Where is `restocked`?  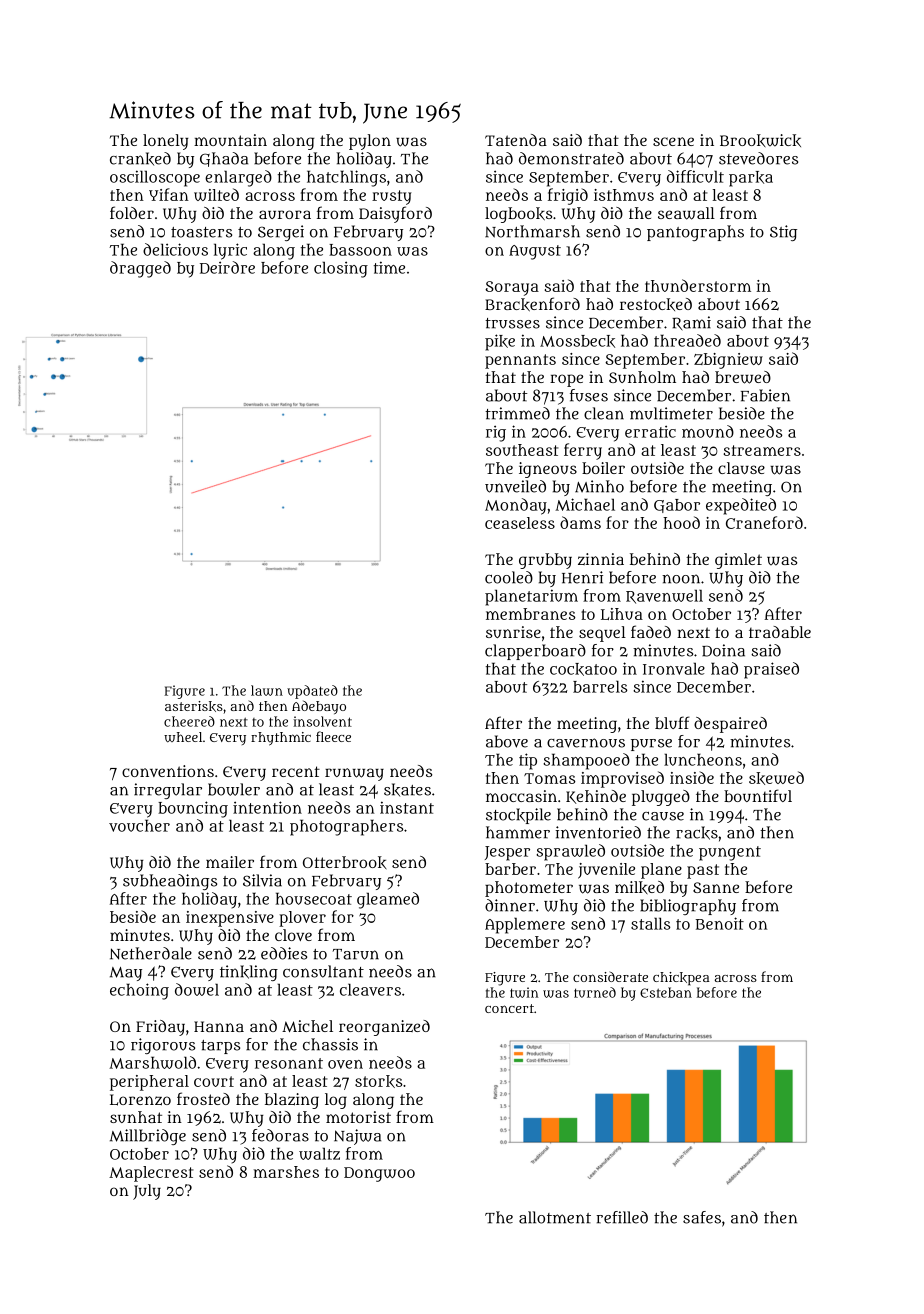
restocked is located at coordinates (656, 304).
